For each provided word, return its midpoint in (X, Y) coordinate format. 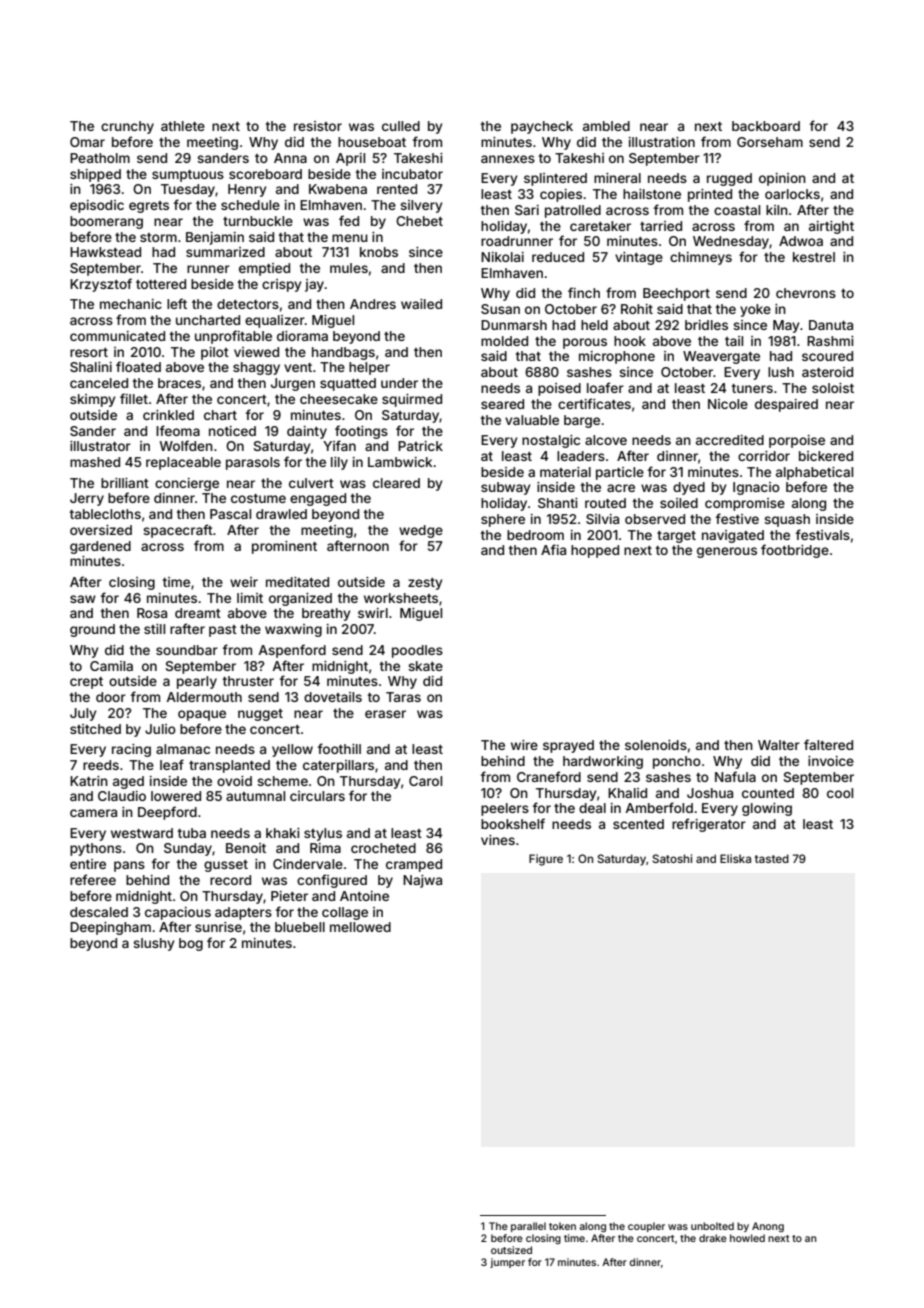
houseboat (372, 142)
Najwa (422, 881)
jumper (507, 1263)
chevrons (806, 293)
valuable (532, 420)
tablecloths (105, 514)
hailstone (652, 194)
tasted (772, 858)
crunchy (127, 127)
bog (191, 944)
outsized (511, 1250)
